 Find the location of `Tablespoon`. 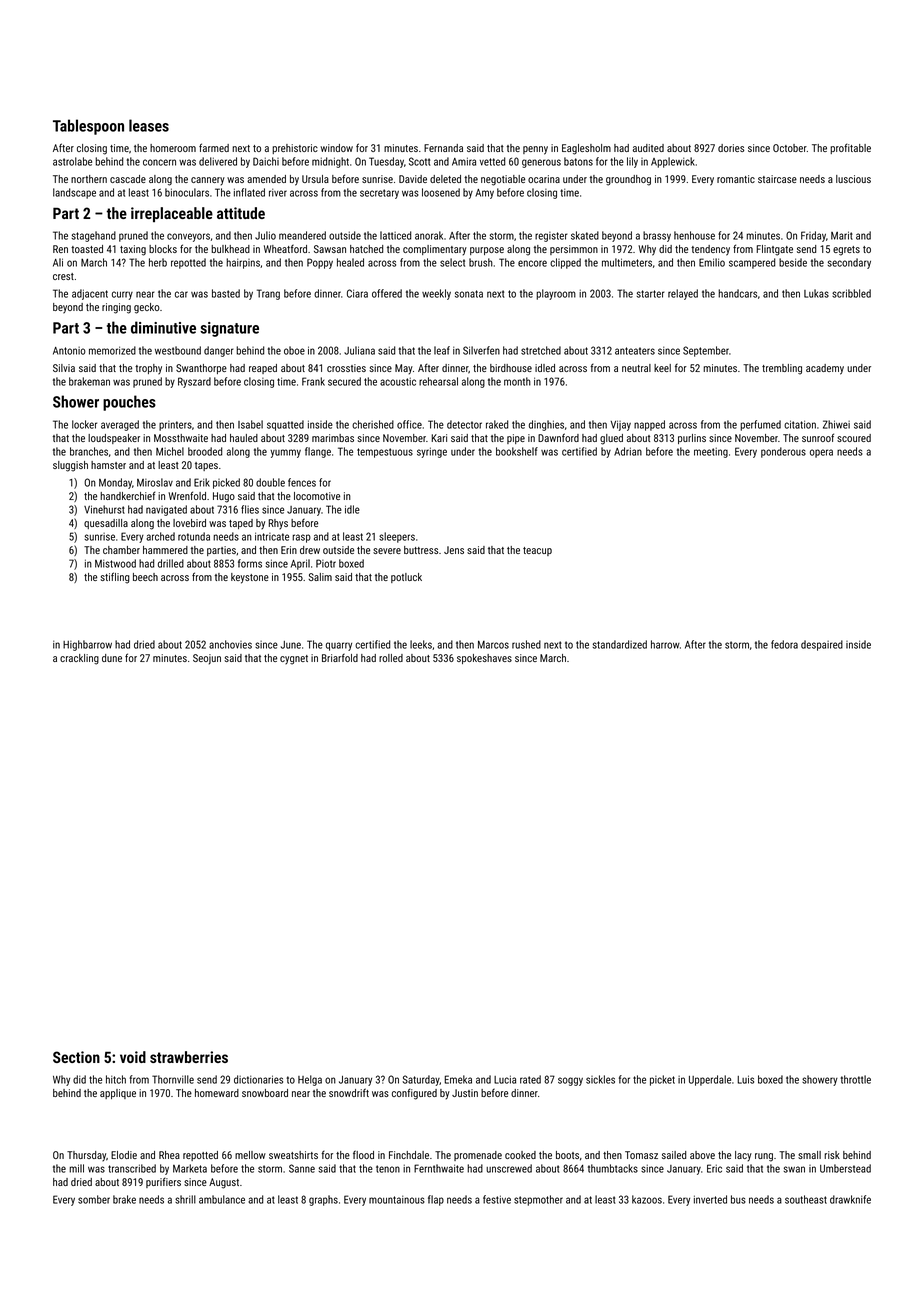

Tablespoon is located at coordinates (88, 127).
